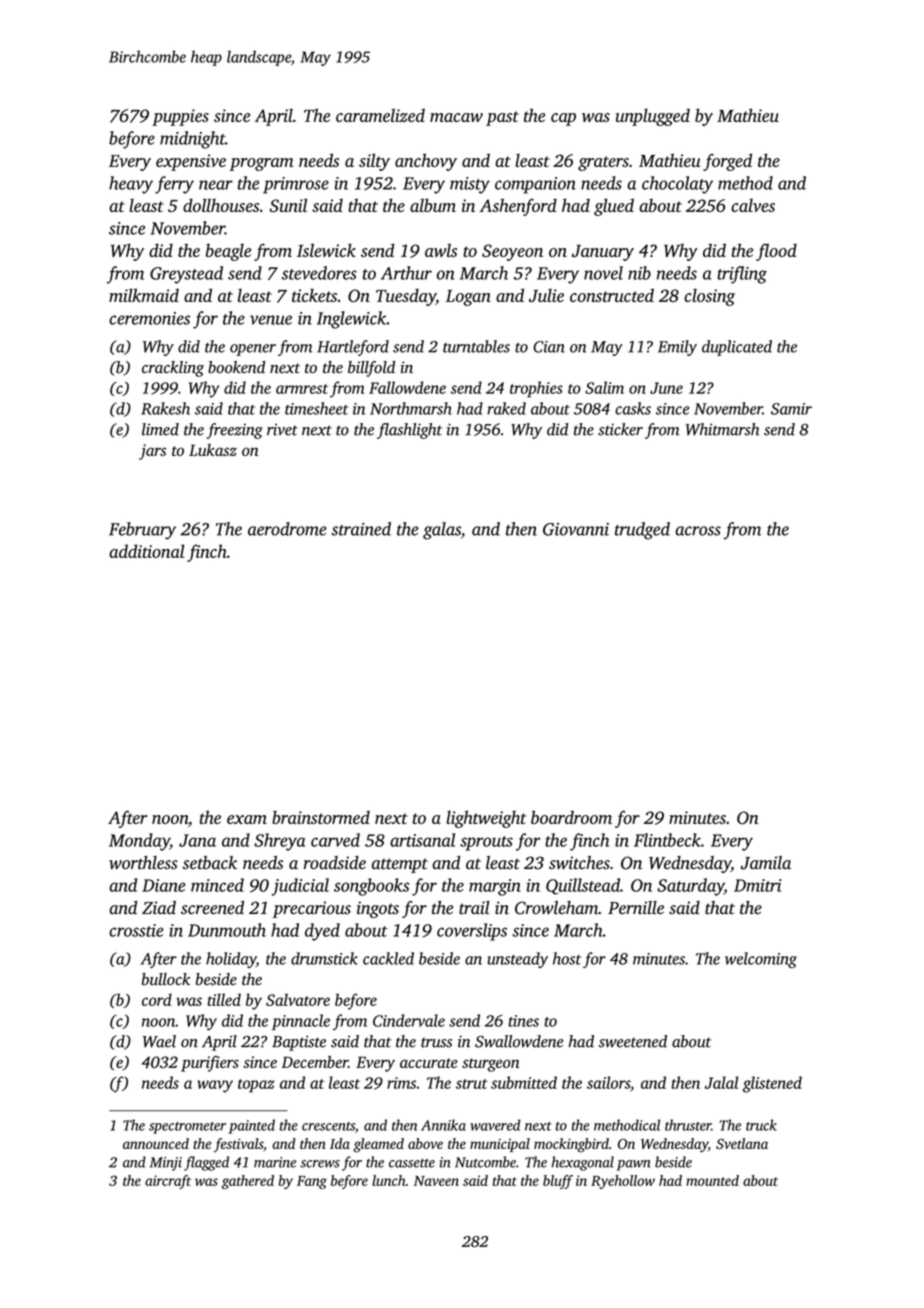  I want to click on unplugged, so click(653, 117).
